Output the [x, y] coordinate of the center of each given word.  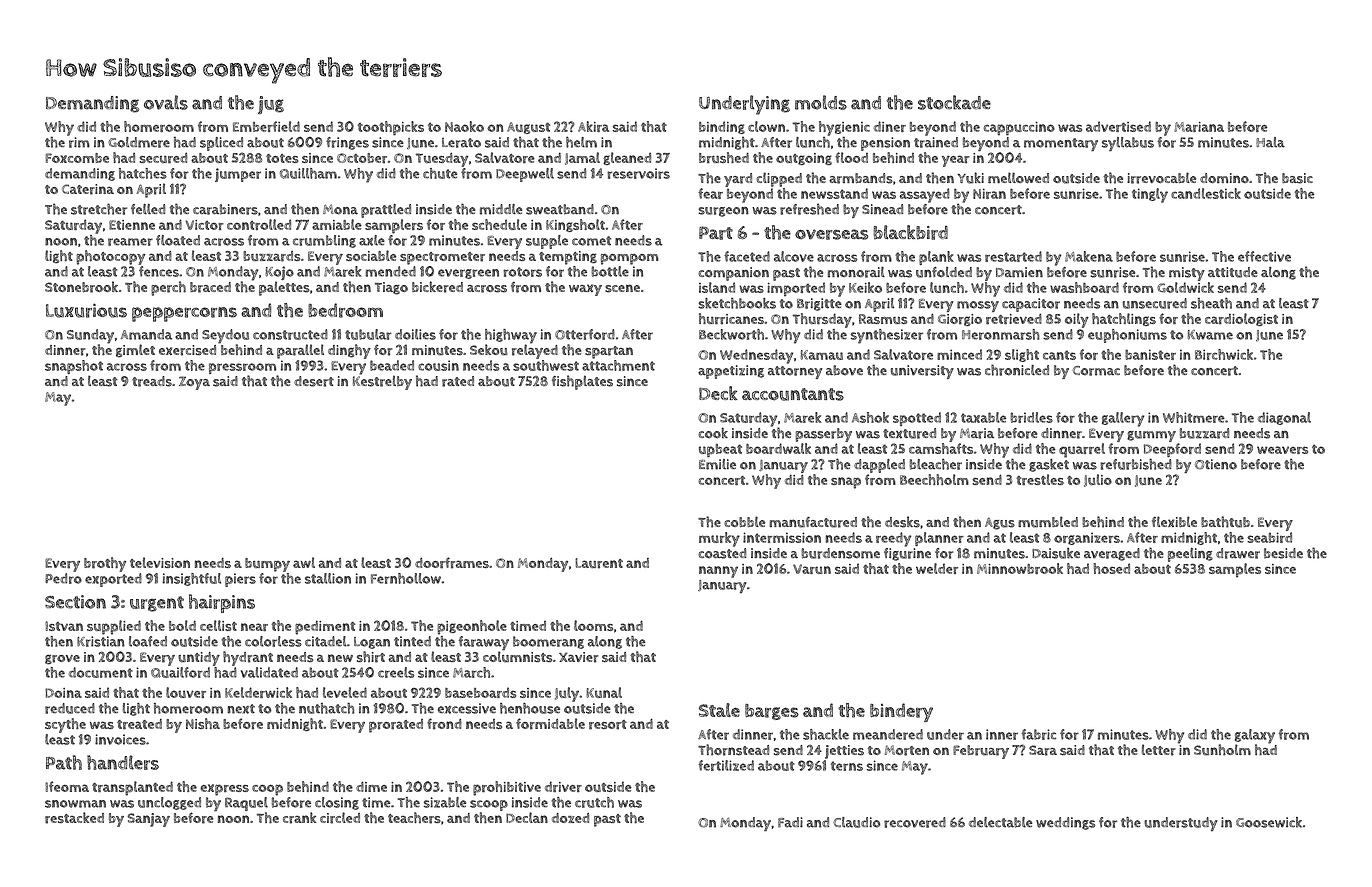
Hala [1270, 142]
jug [271, 105]
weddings [1065, 823]
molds [821, 102]
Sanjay [148, 820]
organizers [1087, 539]
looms [593, 625]
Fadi [790, 822]
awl [304, 562]
